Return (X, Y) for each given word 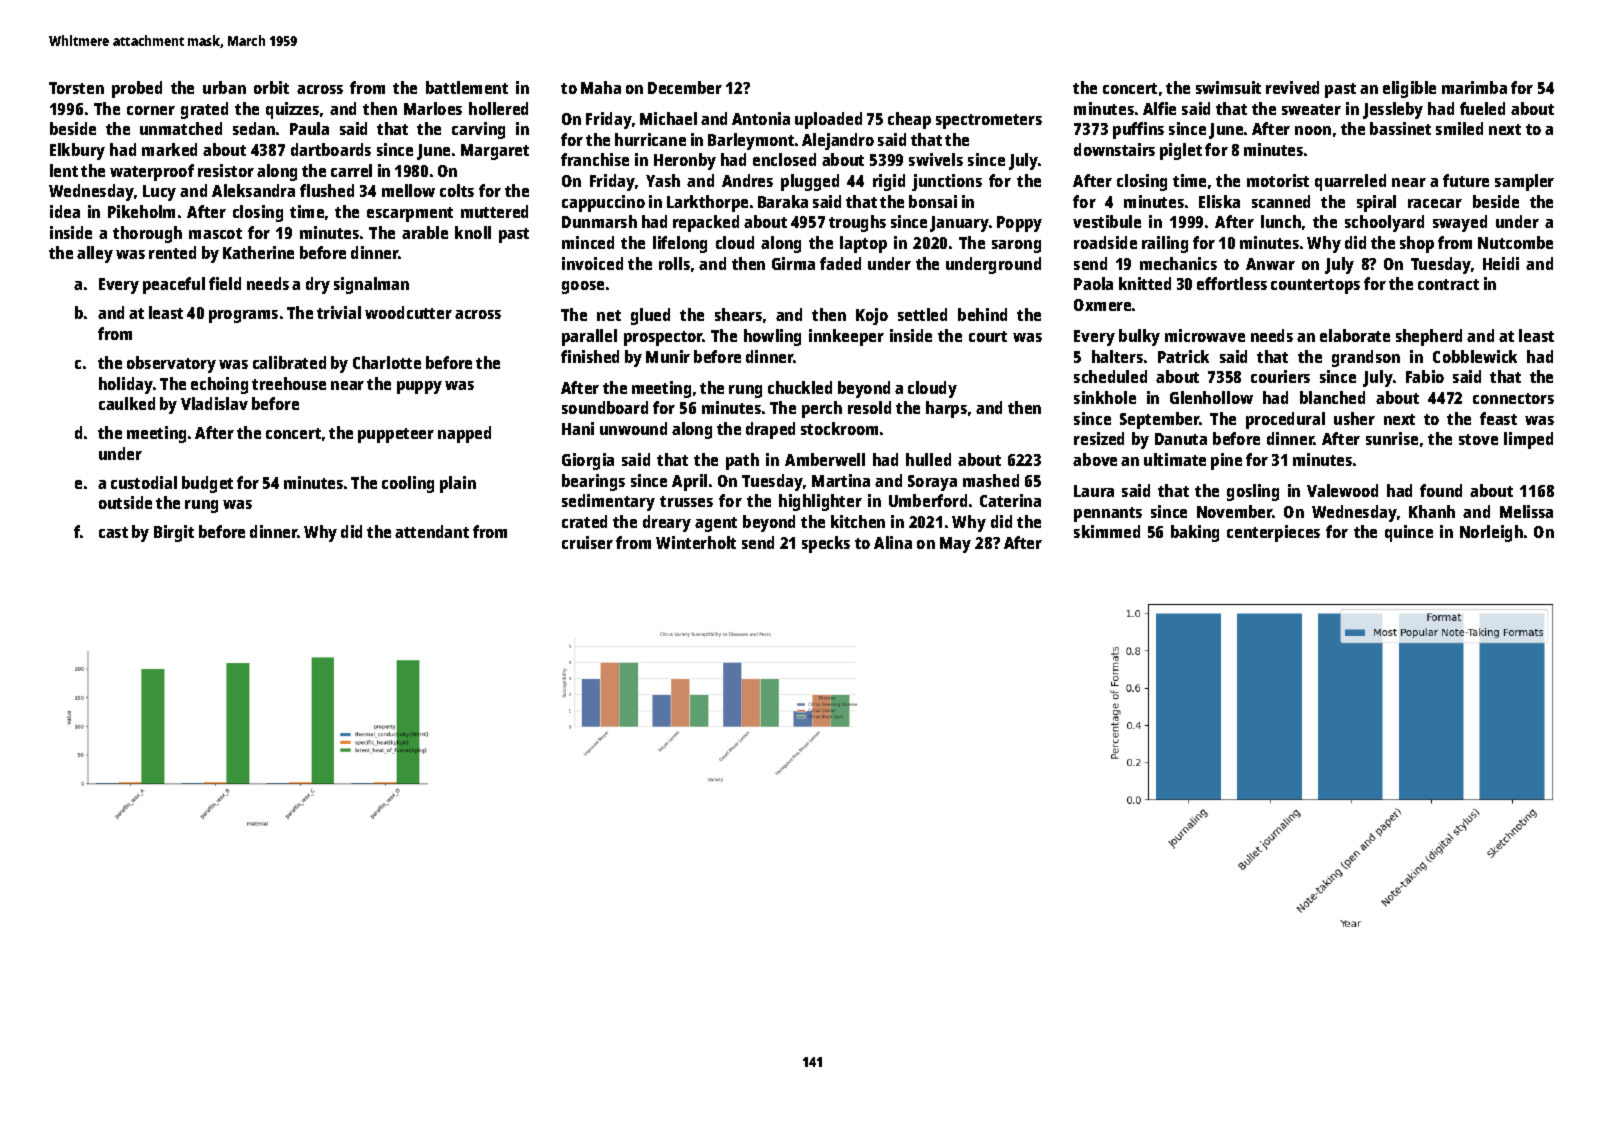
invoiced (592, 263)
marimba (1474, 87)
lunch (1281, 221)
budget (207, 484)
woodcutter (408, 312)
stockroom (839, 428)
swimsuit (1228, 87)
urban (224, 87)
